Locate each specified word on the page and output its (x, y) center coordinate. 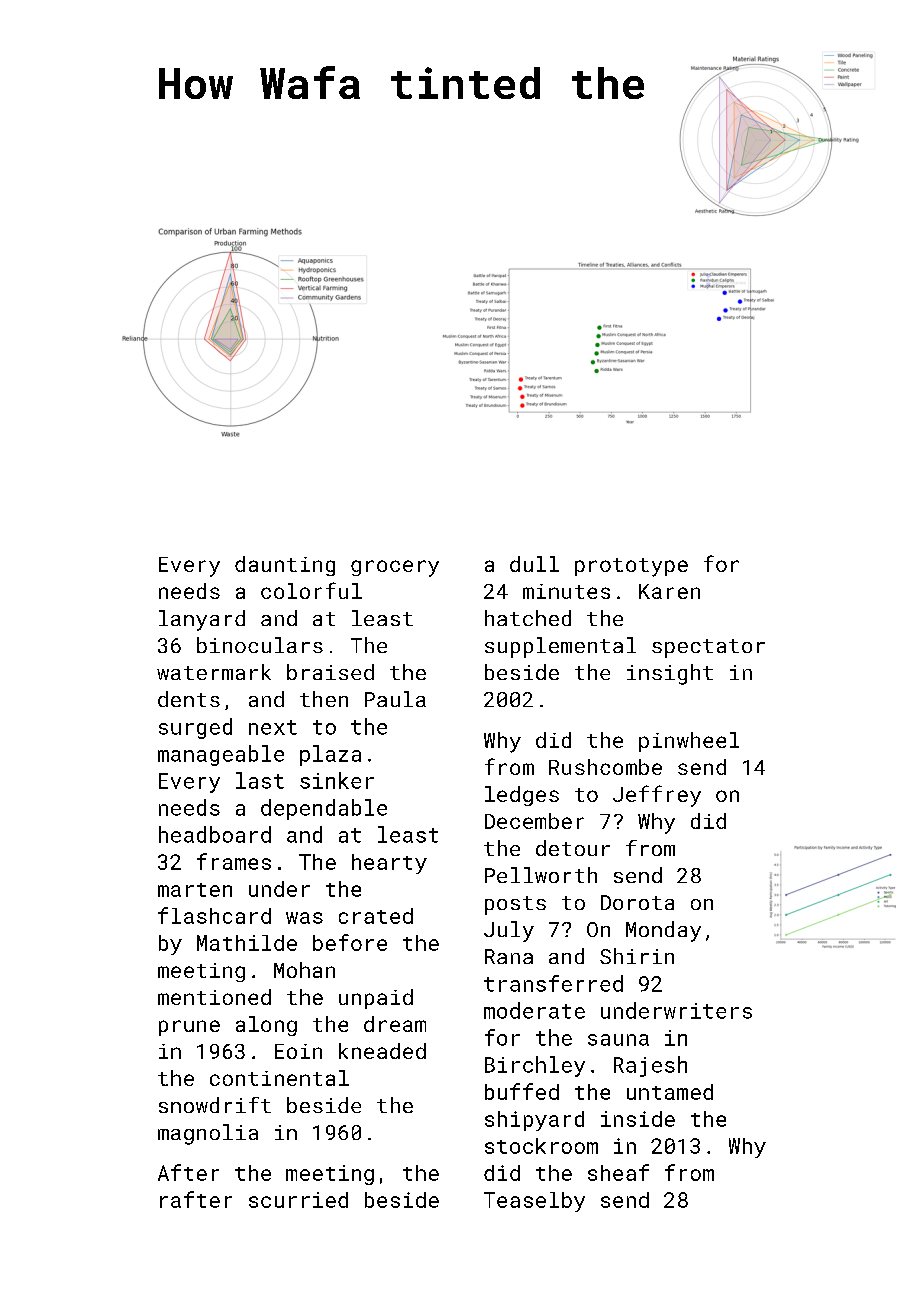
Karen (669, 591)
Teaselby (534, 1202)
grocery (395, 568)
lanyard (202, 620)
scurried (298, 1200)
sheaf (618, 1172)
